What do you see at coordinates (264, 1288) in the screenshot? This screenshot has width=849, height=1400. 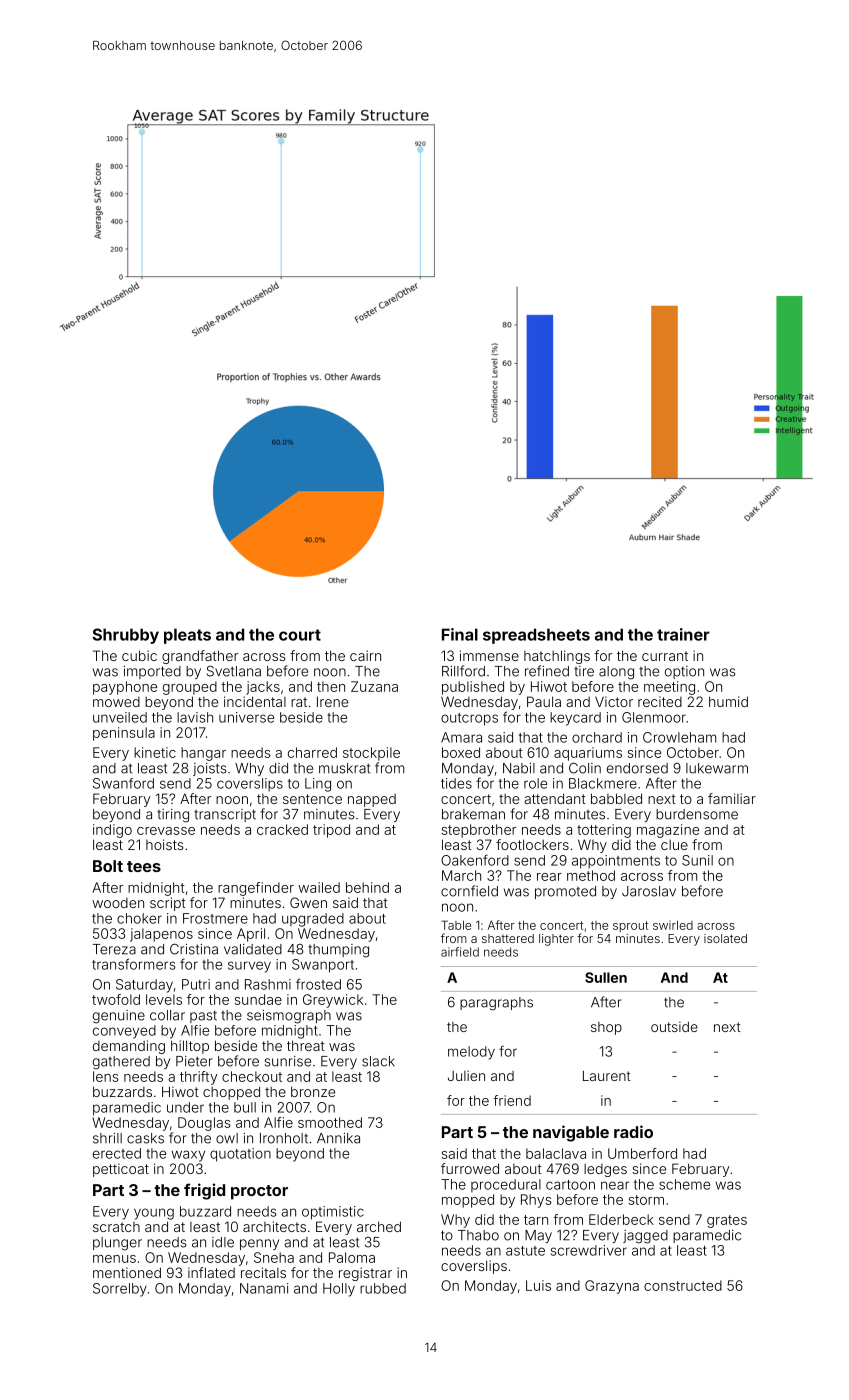 I see `Nanami` at bounding box center [264, 1288].
